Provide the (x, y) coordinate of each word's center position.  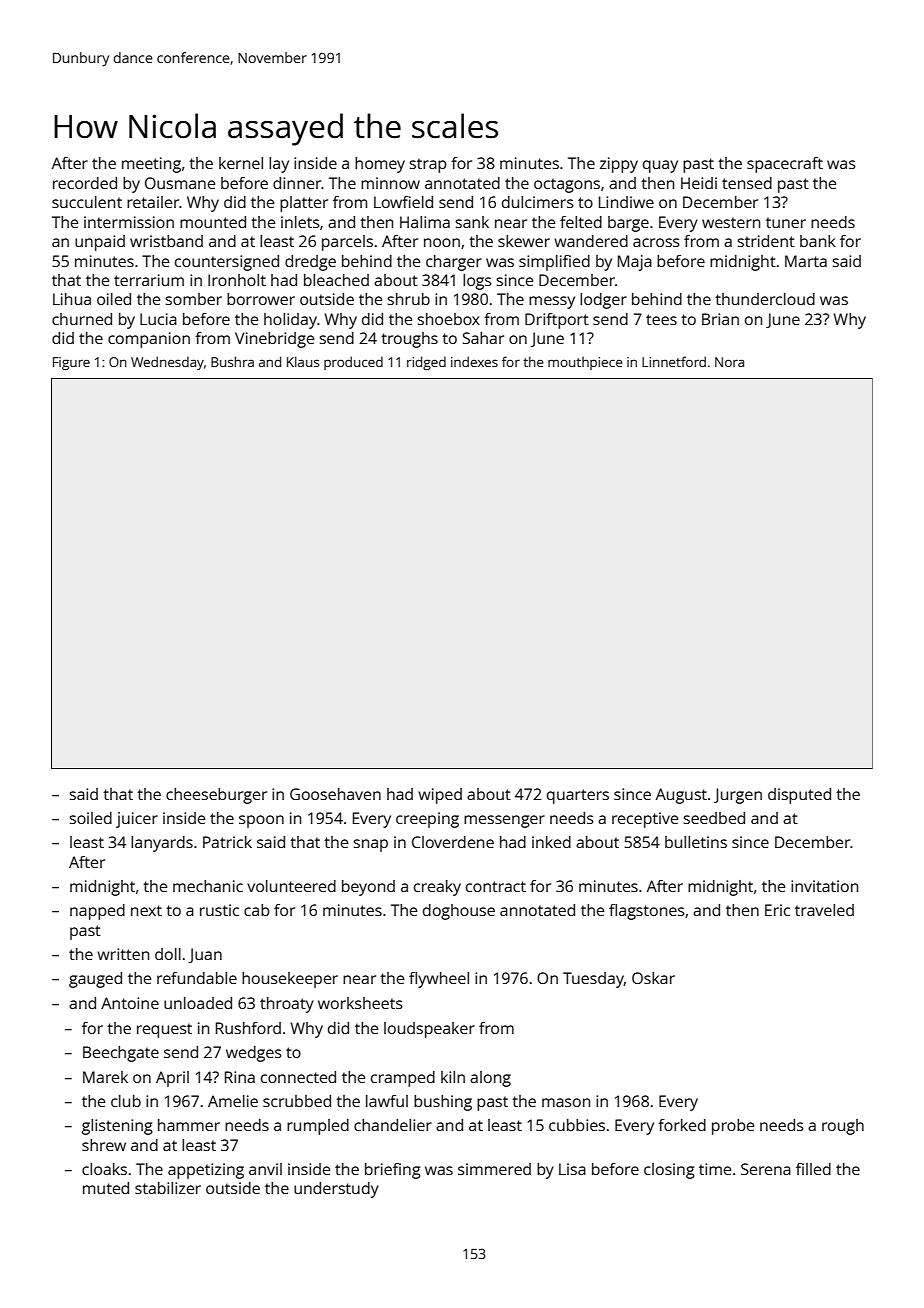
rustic (219, 910)
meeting (151, 165)
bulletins (696, 842)
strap (428, 165)
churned (82, 319)
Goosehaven (335, 794)
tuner (786, 222)
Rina (240, 1077)
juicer (137, 820)
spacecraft (785, 165)
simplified (554, 263)
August (681, 796)
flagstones (647, 912)
